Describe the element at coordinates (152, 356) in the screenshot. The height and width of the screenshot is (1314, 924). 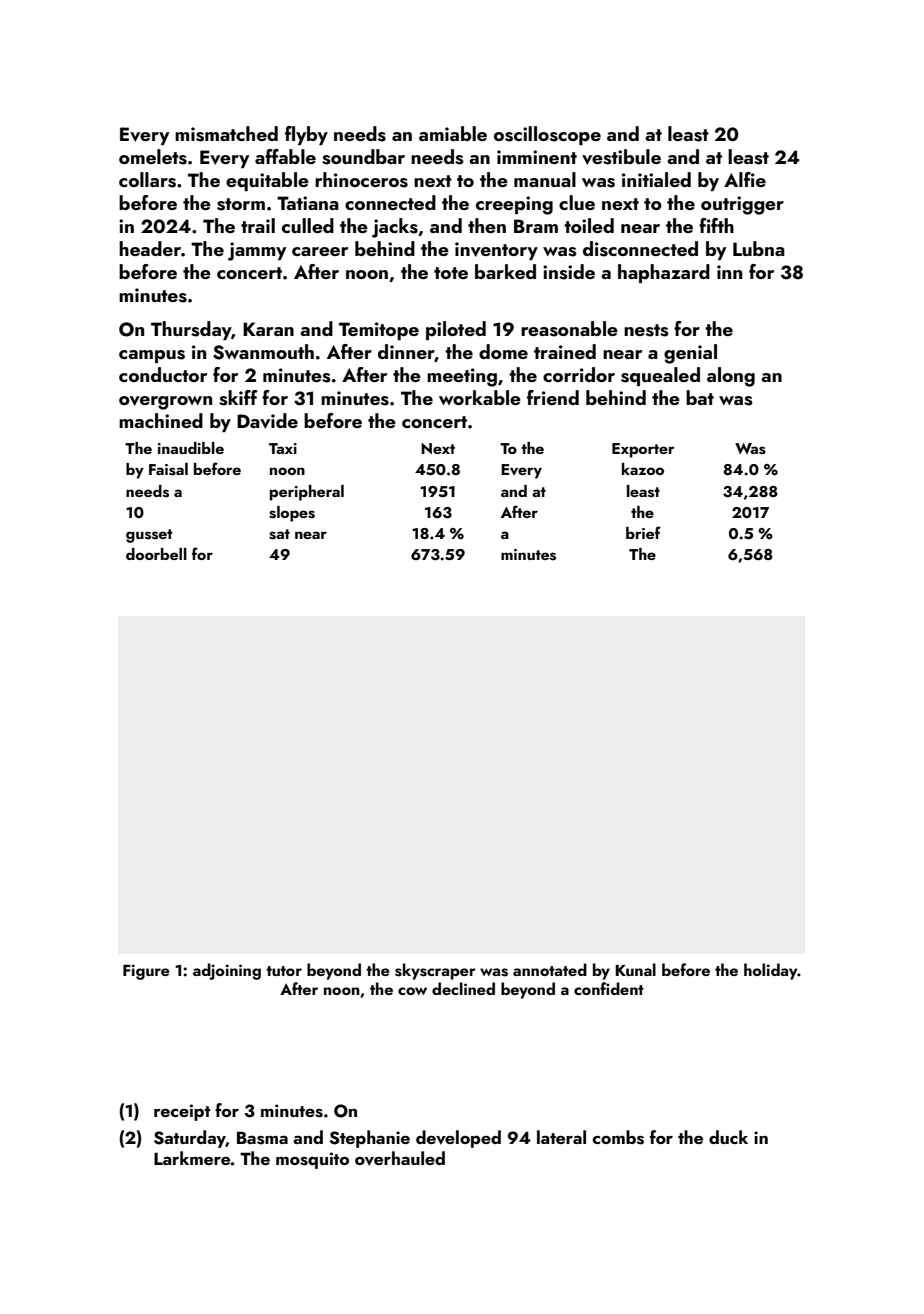
I see `campus` at that location.
